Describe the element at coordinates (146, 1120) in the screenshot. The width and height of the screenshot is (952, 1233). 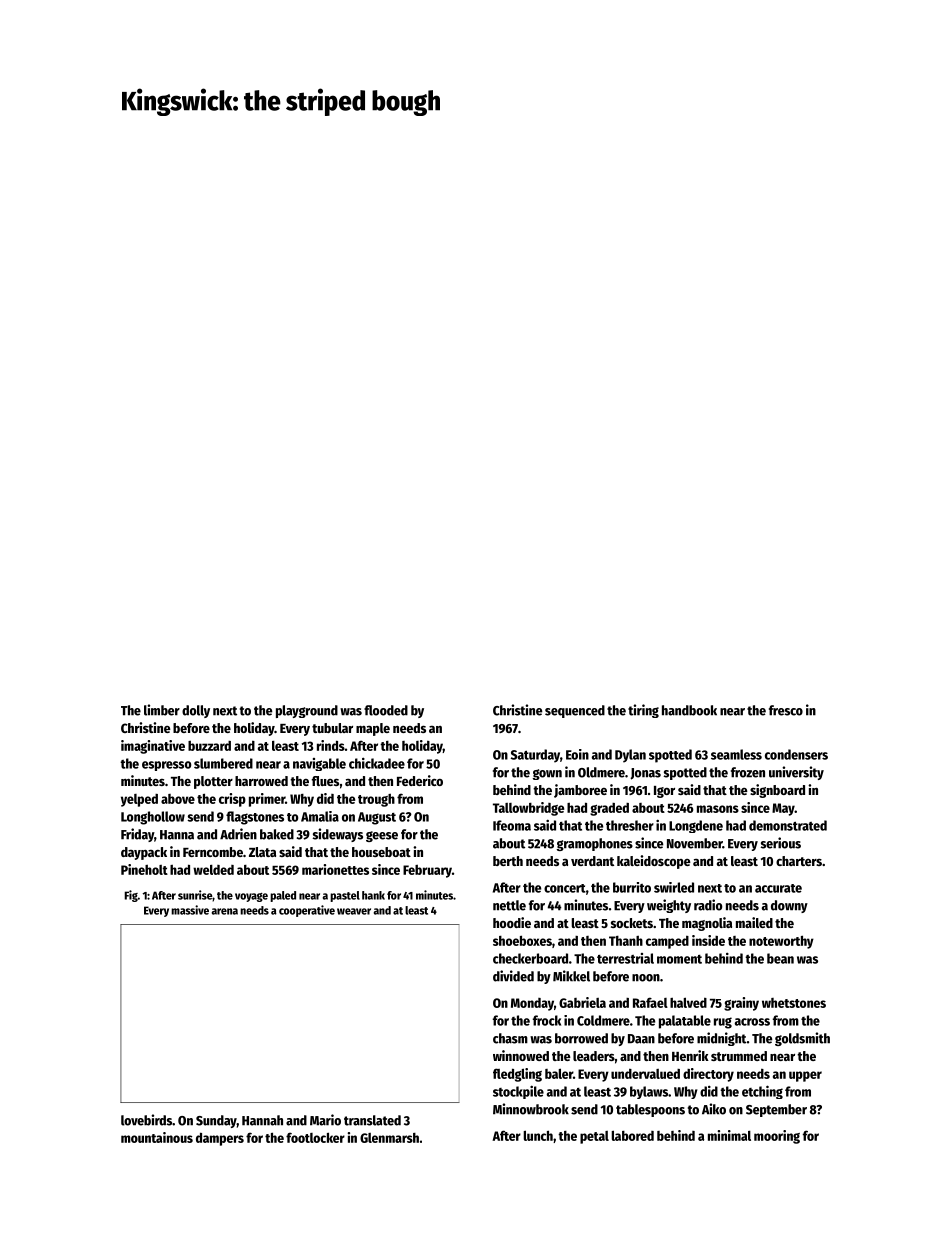
I see `lovebirds` at that location.
